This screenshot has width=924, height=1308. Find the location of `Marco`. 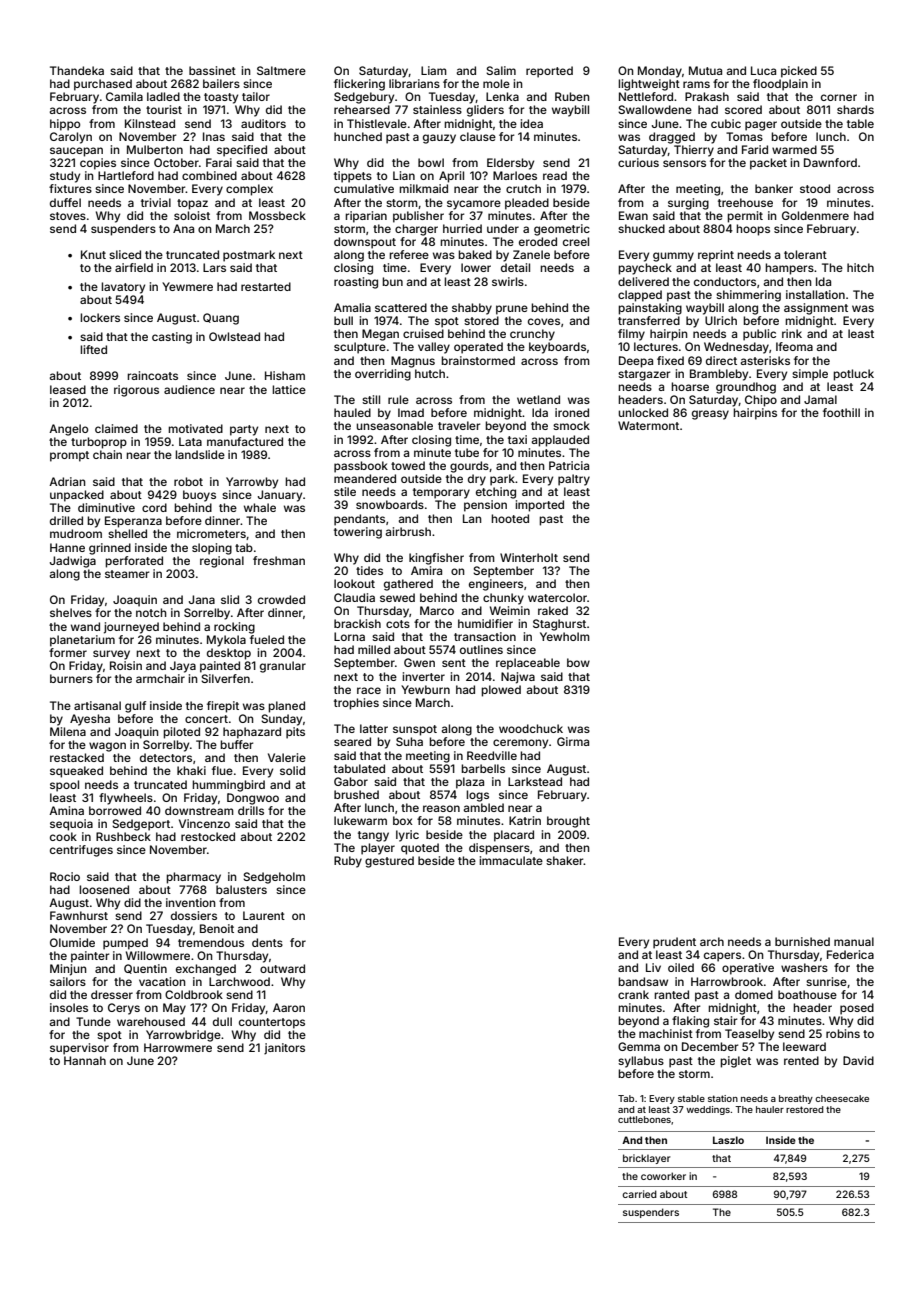

Marco is located at coordinates (437, 610).
